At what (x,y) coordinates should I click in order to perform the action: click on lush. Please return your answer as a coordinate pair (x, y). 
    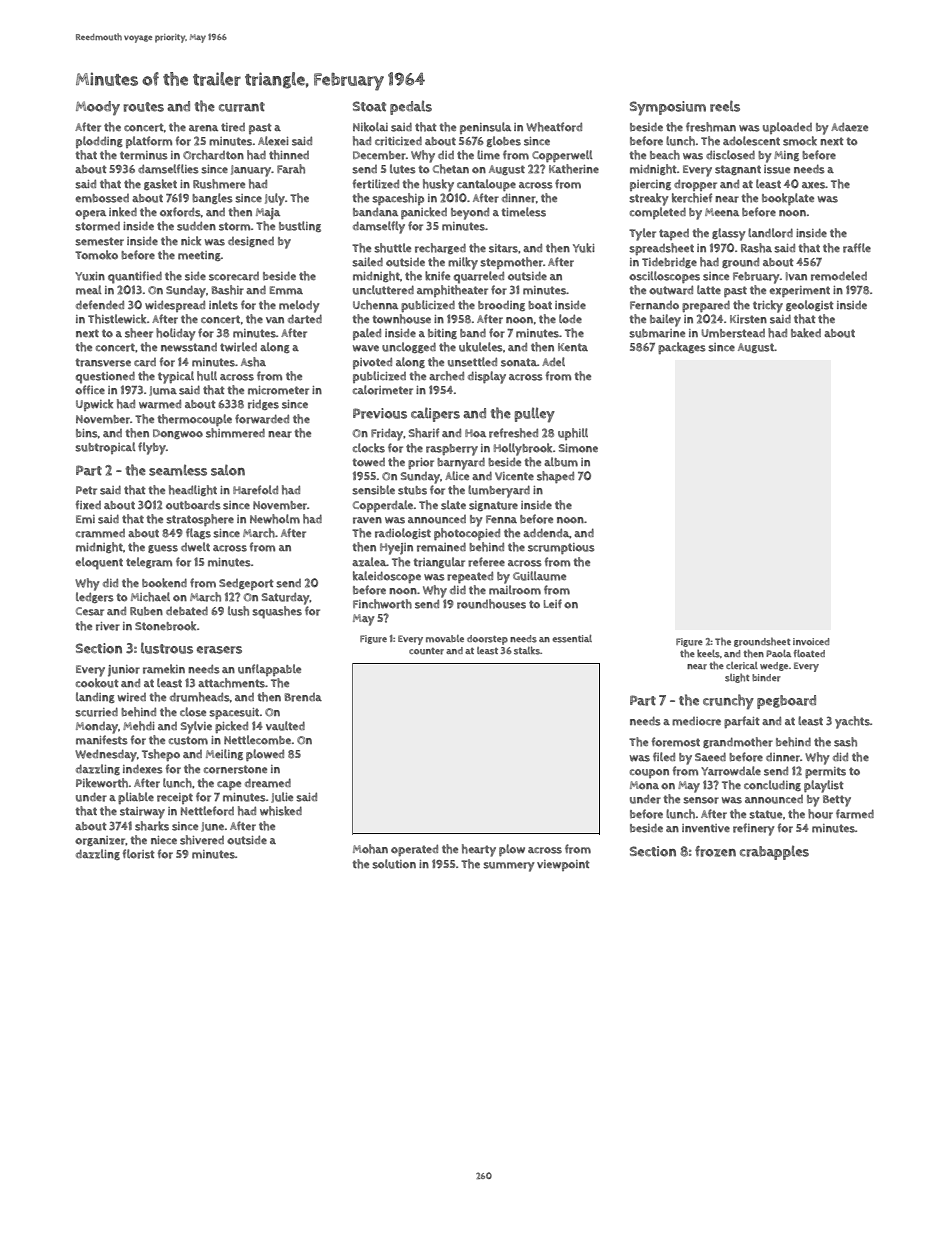
    Looking at the image, I should click on (238, 611).
